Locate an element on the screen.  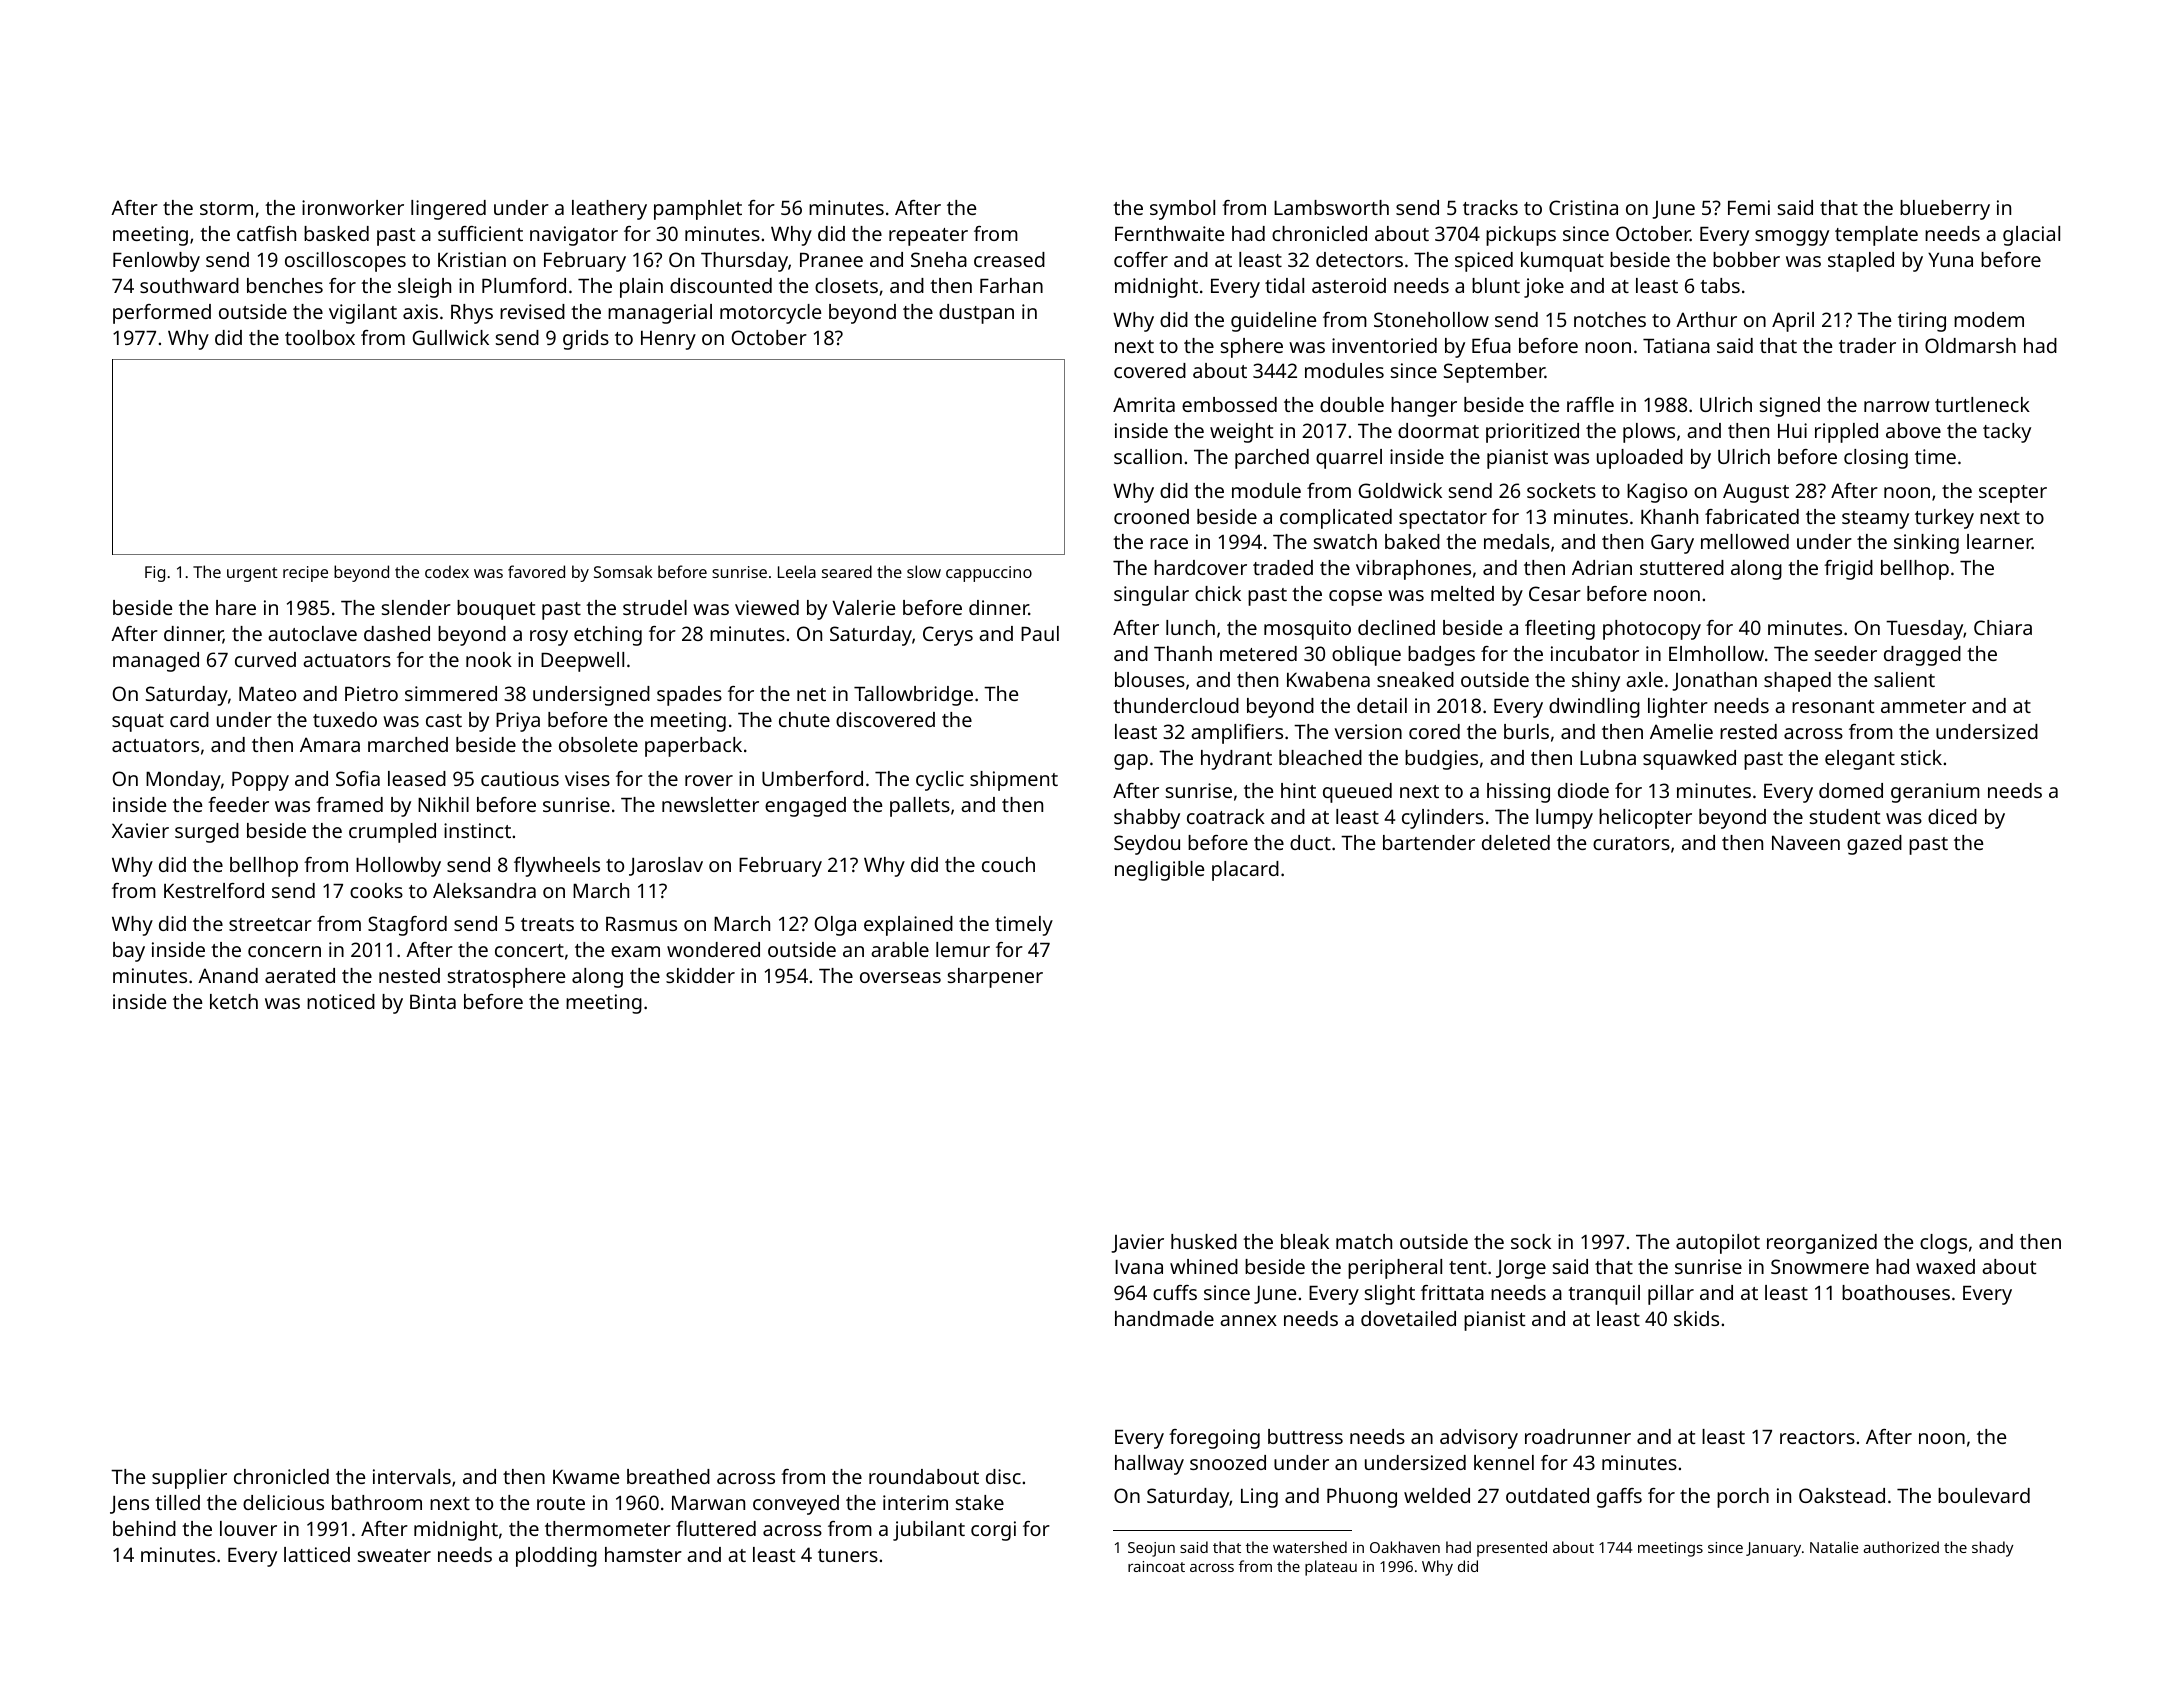
deleted is located at coordinates (1516, 842).
